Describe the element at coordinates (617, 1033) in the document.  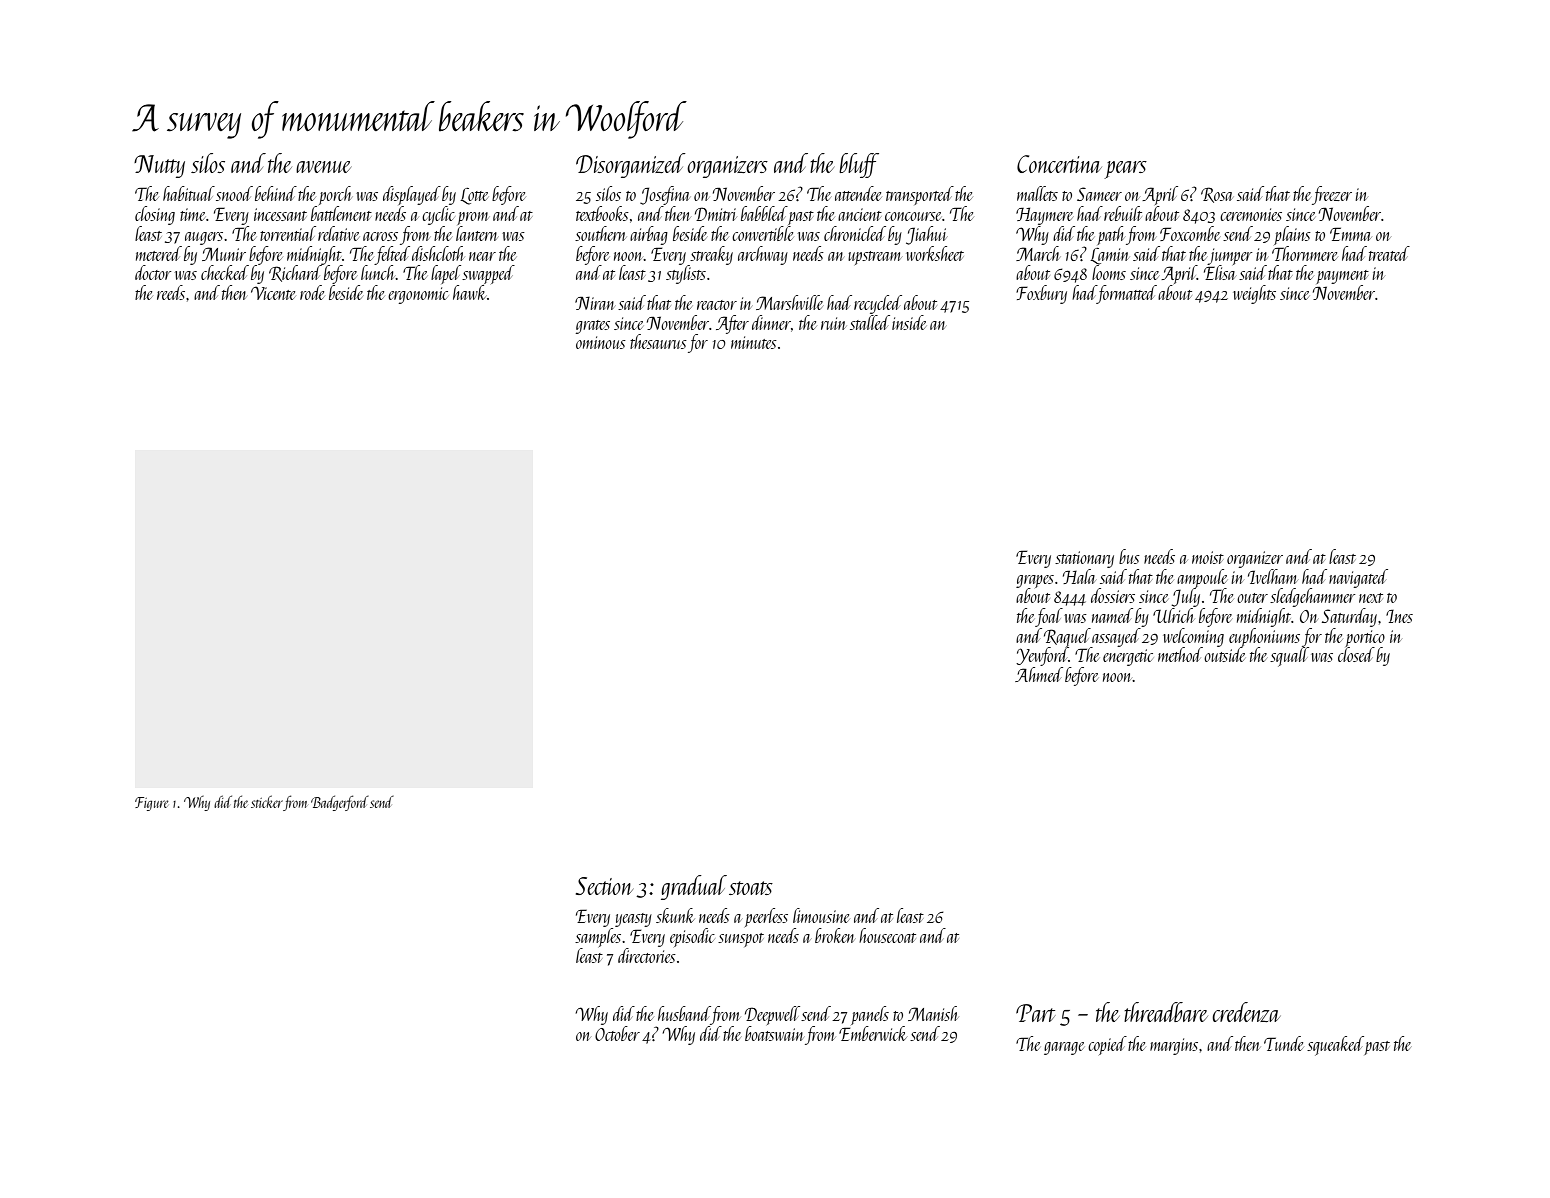
I see `October` at that location.
